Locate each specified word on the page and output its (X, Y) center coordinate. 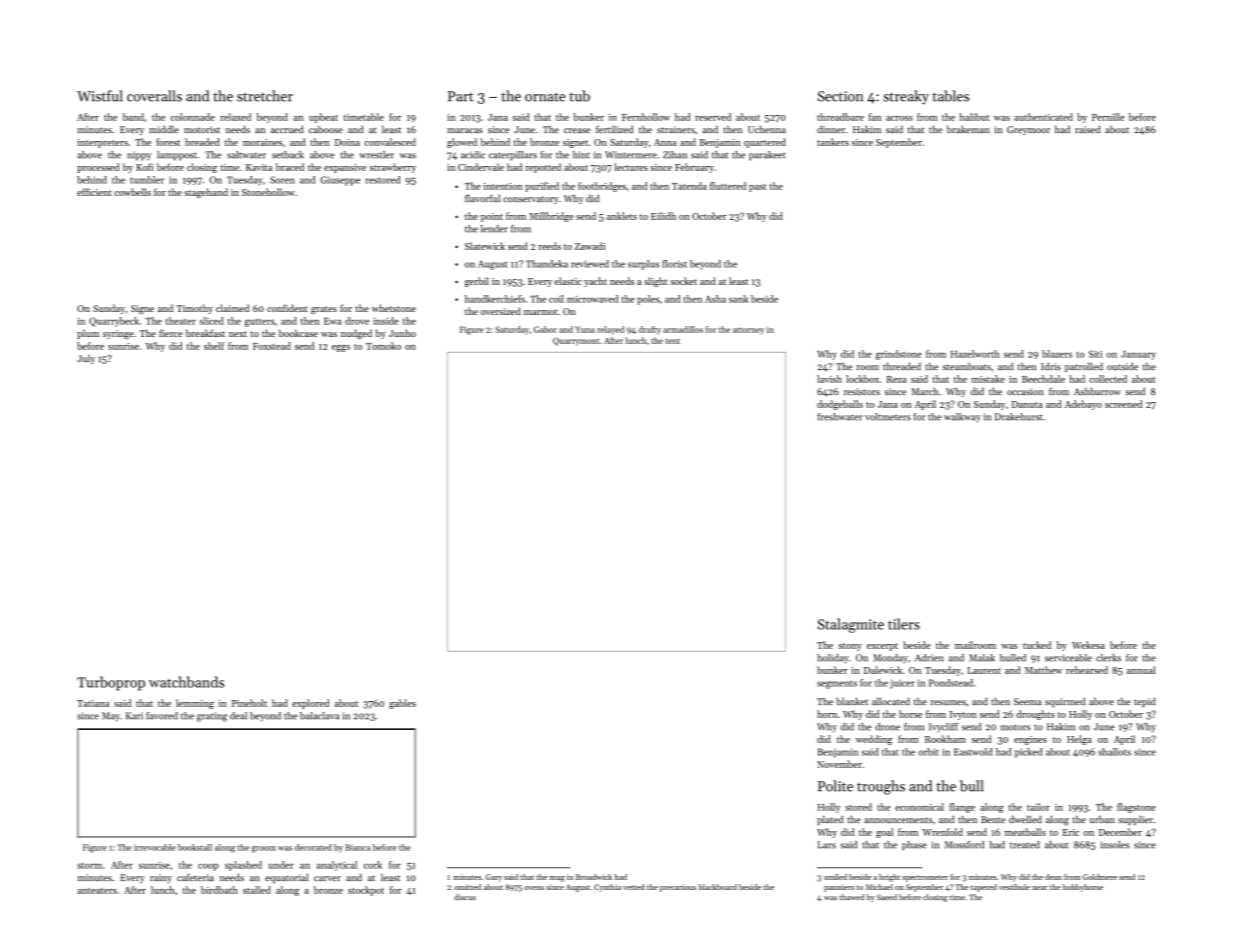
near (1040, 888)
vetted (634, 887)
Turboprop (111, 683)
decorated (313, 847)
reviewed (590, 264)
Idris (1051, 366)
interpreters (102, 143)
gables (402, 704)
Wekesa (1088, 645)
